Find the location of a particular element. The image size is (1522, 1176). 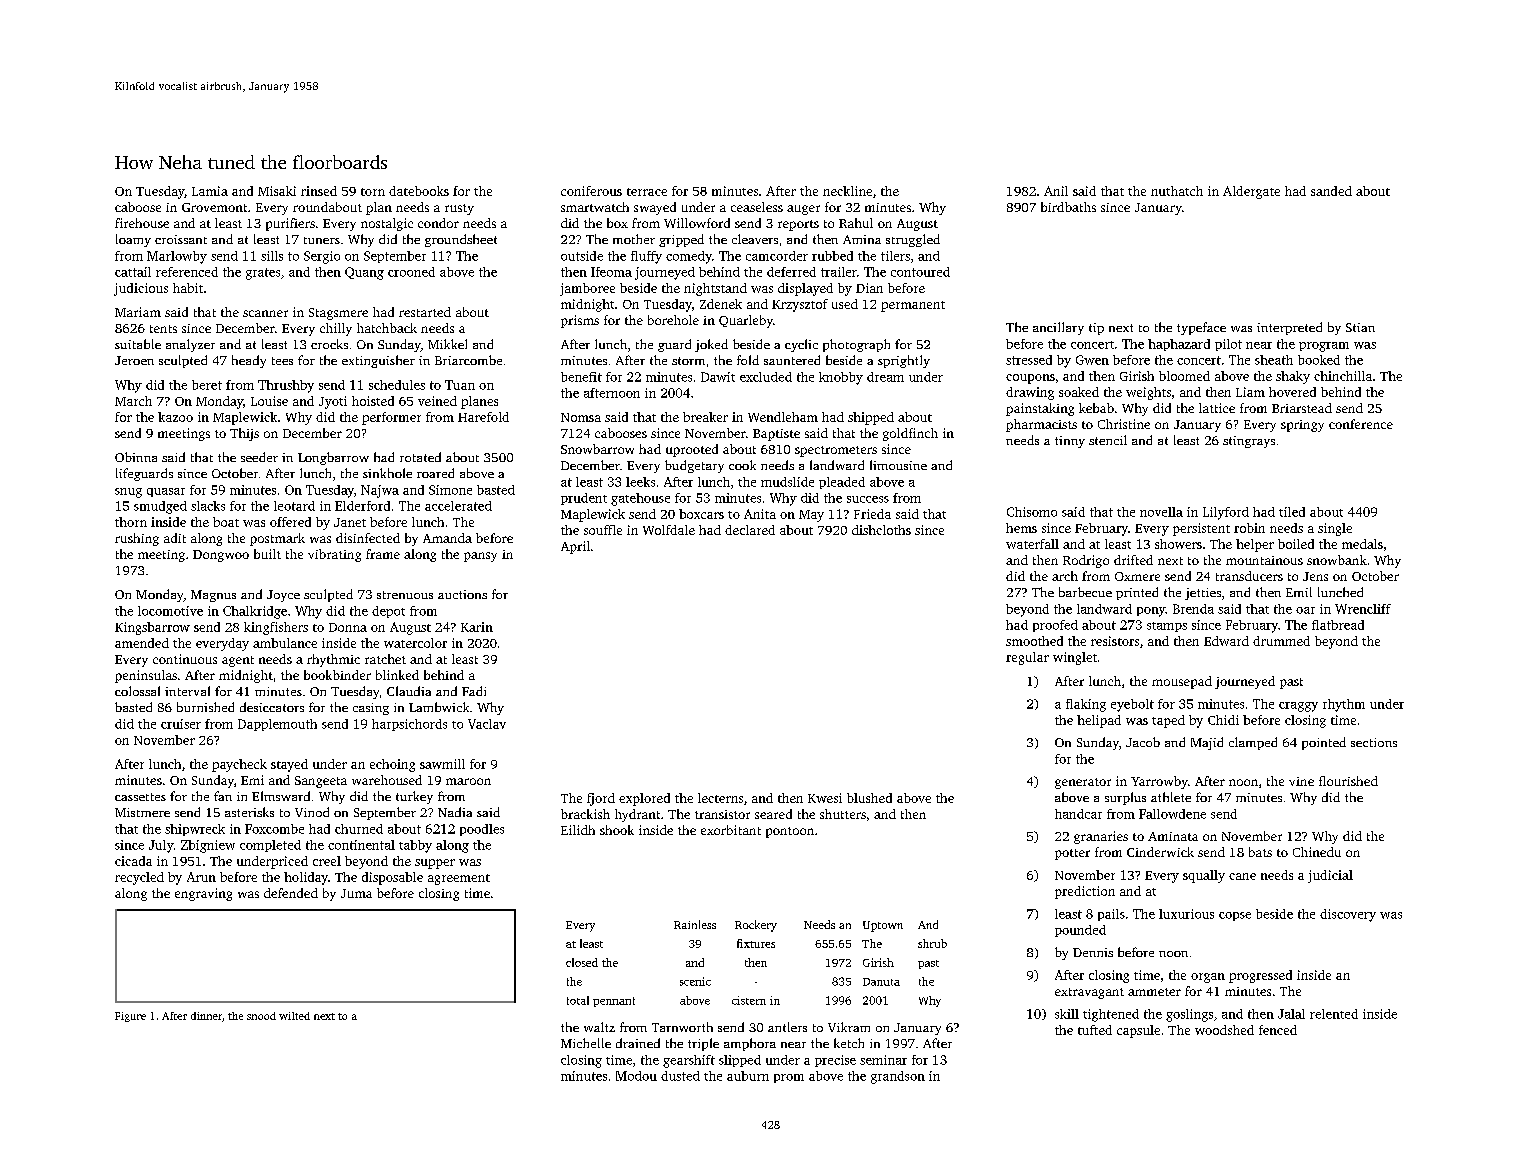

Najwa is located at coordinates (380, 491).
